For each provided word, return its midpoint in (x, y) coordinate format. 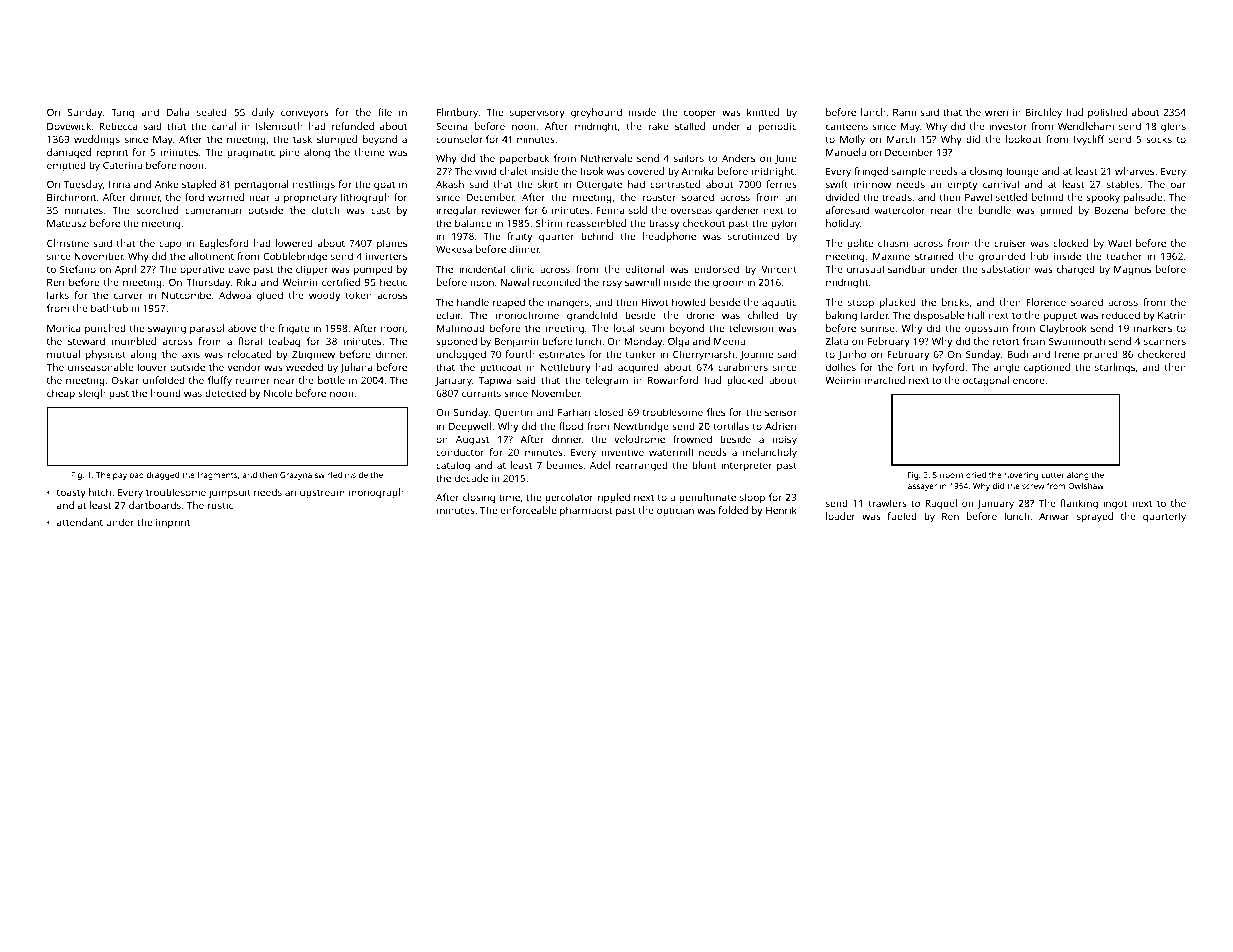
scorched (157, 210)
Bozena (1112, 210)
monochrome (527, 315)
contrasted (675, 184)
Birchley (1043, 113)
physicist (106, 355)
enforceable (528, 510)
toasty (71, 494)
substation (1006, 269)
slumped (337, 140)
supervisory (537, 114)
